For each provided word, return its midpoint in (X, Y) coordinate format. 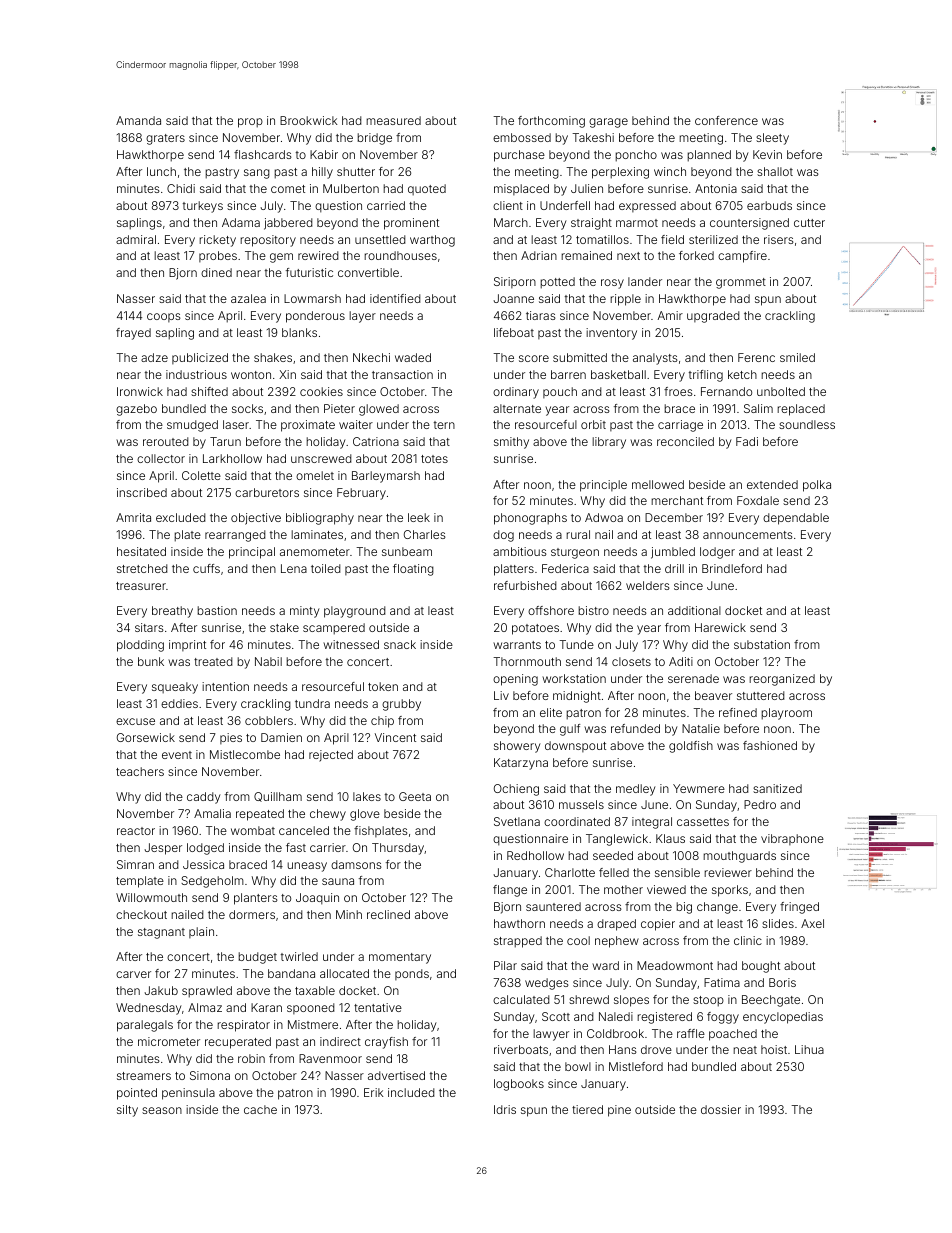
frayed (133, 334)
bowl (578, 1066)
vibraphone (792, 839)
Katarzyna (521, 764)
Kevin (767, 154)
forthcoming (551, 122)
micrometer (169, 1041)
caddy (204, 798)
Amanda (138, 120)
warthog (432, 241)
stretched (142, 568)
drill (674, 568)
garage (608, 123)
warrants (517, 645)
